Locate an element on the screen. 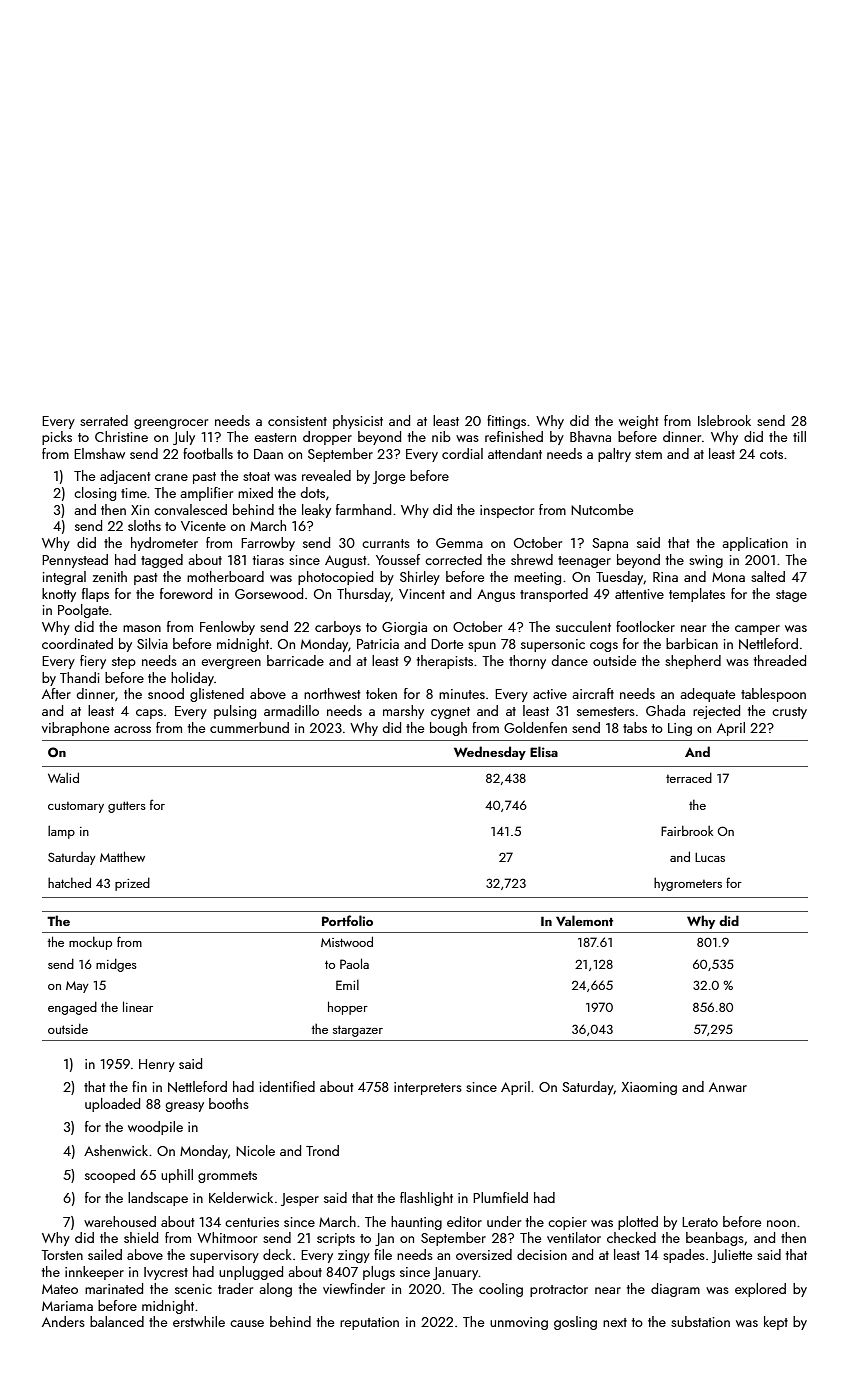  fittings is located at coordinates (506, 422).
